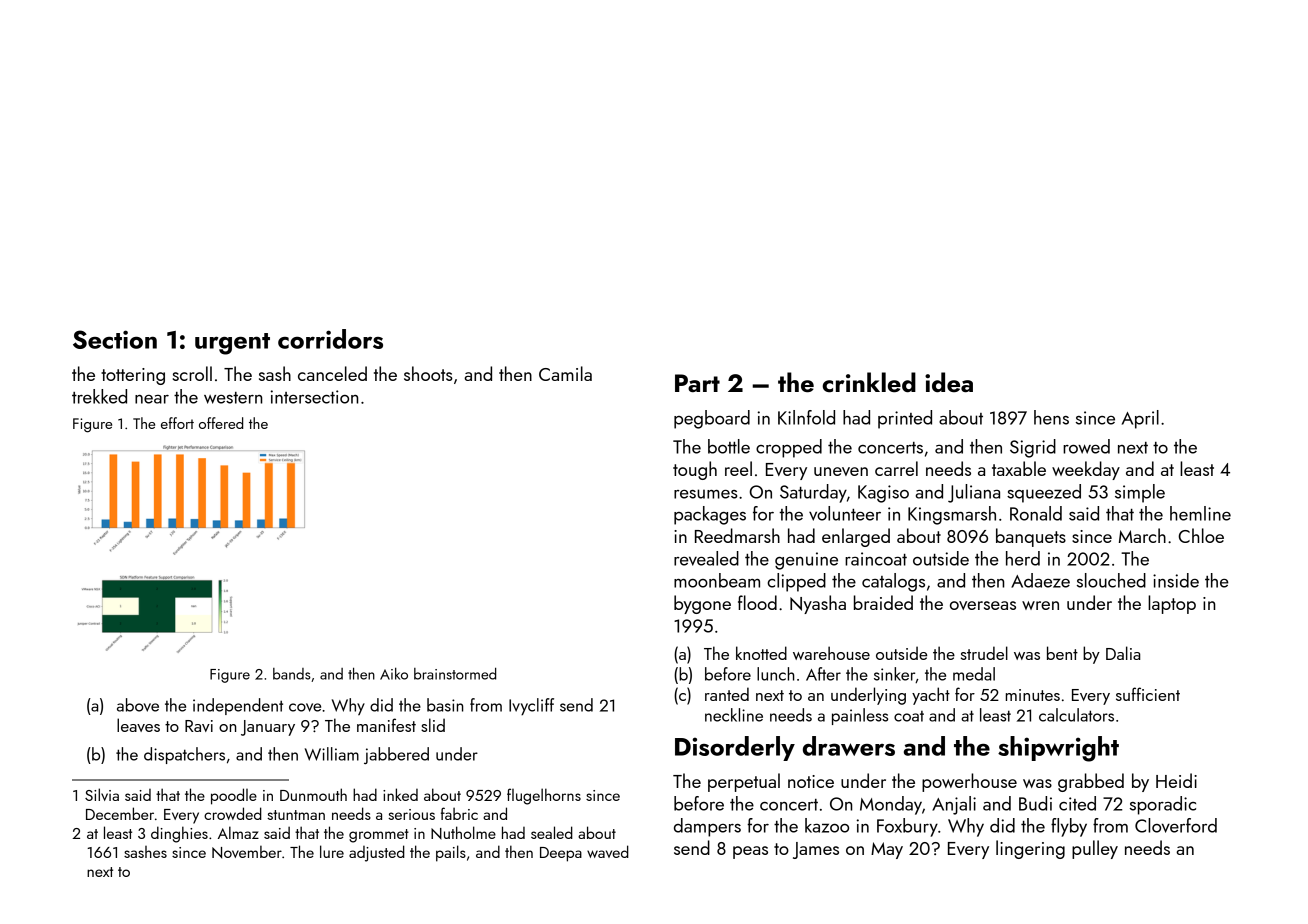 This screenshot has height=924, width=1308. Describe the element at coordinates (221, 423) in the screenshot. I see `offered` at that location.
